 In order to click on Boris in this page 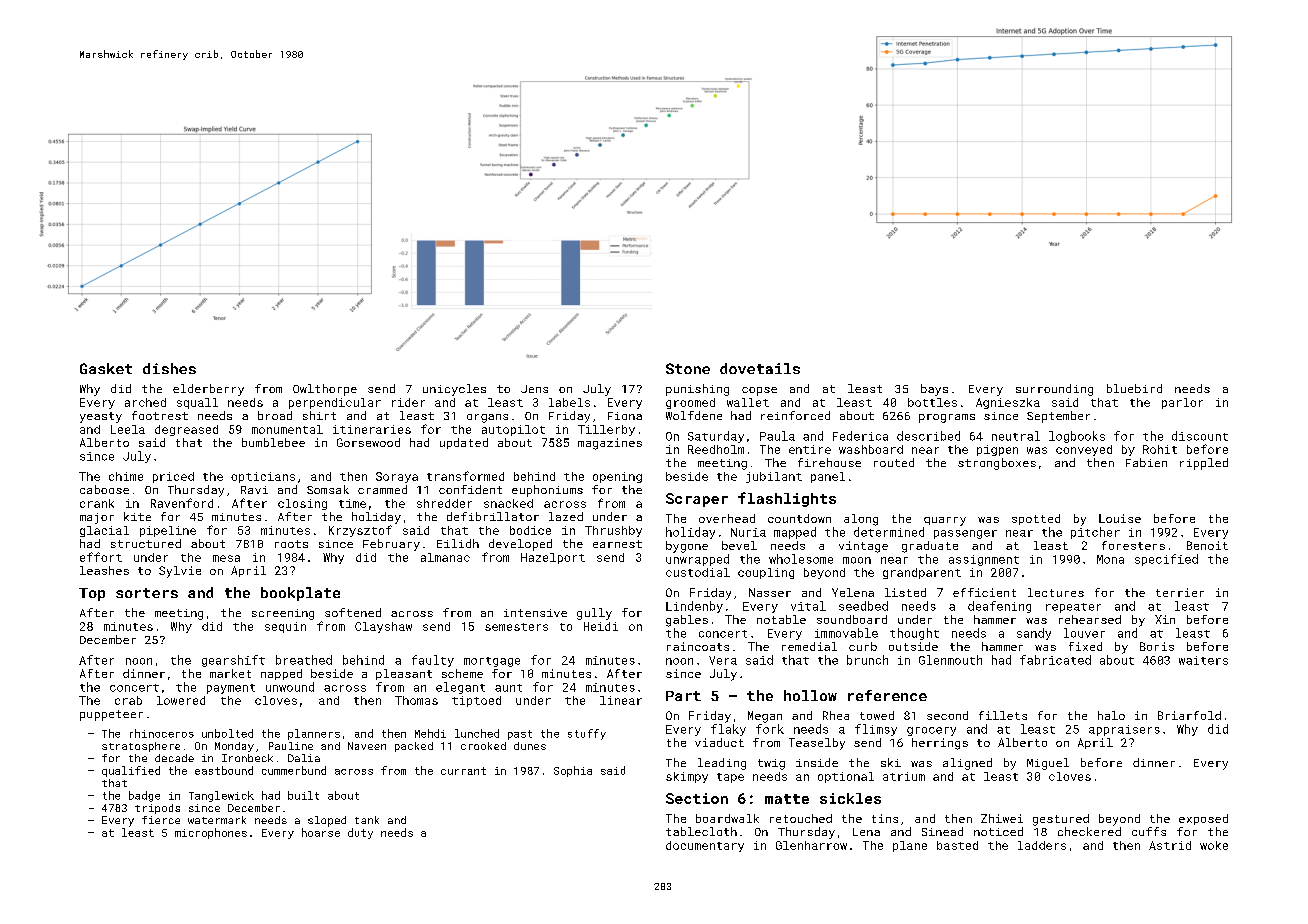, I will do `click(1157, 646)`.
